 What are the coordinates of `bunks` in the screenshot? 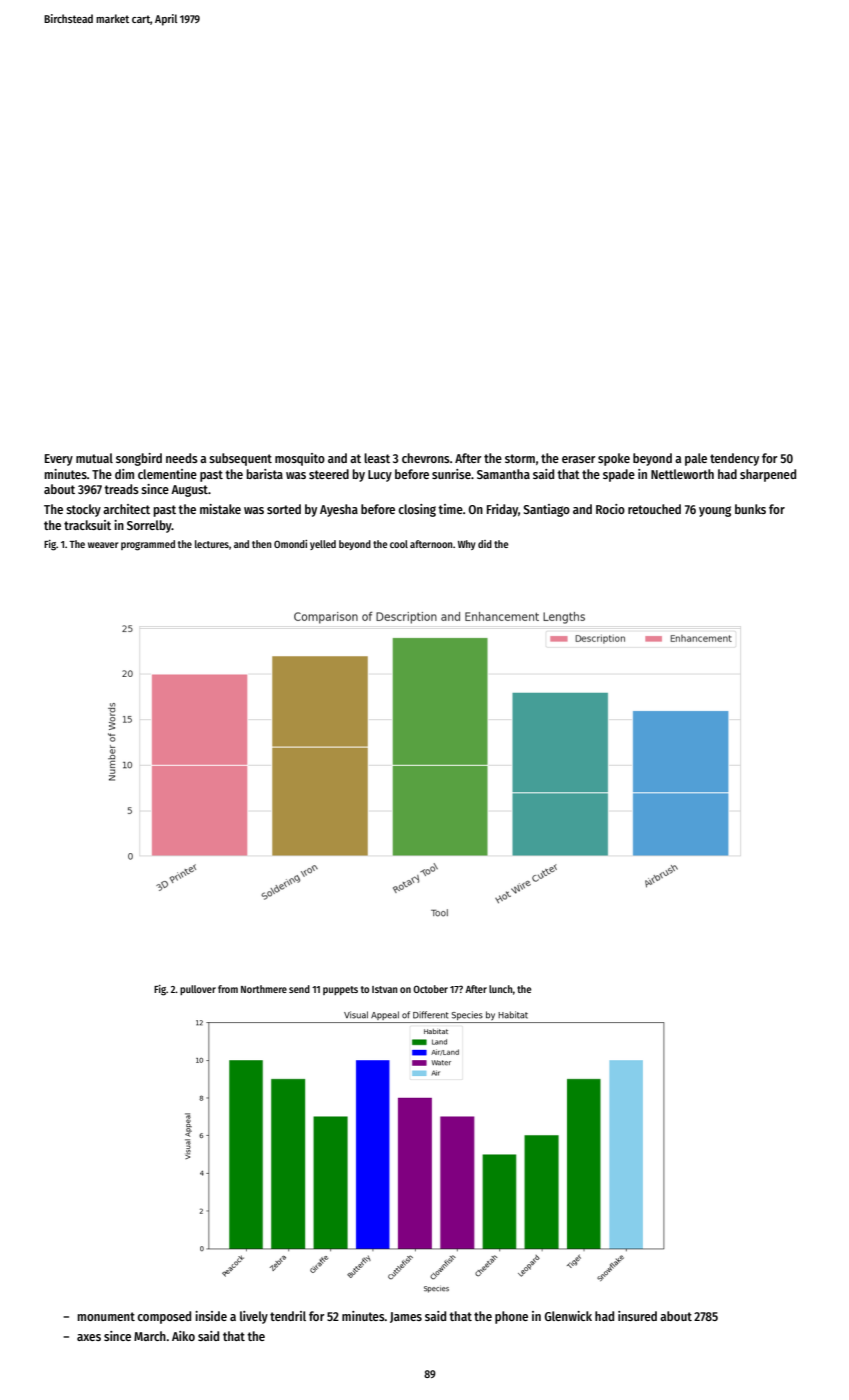 It's located at (750, 509).
